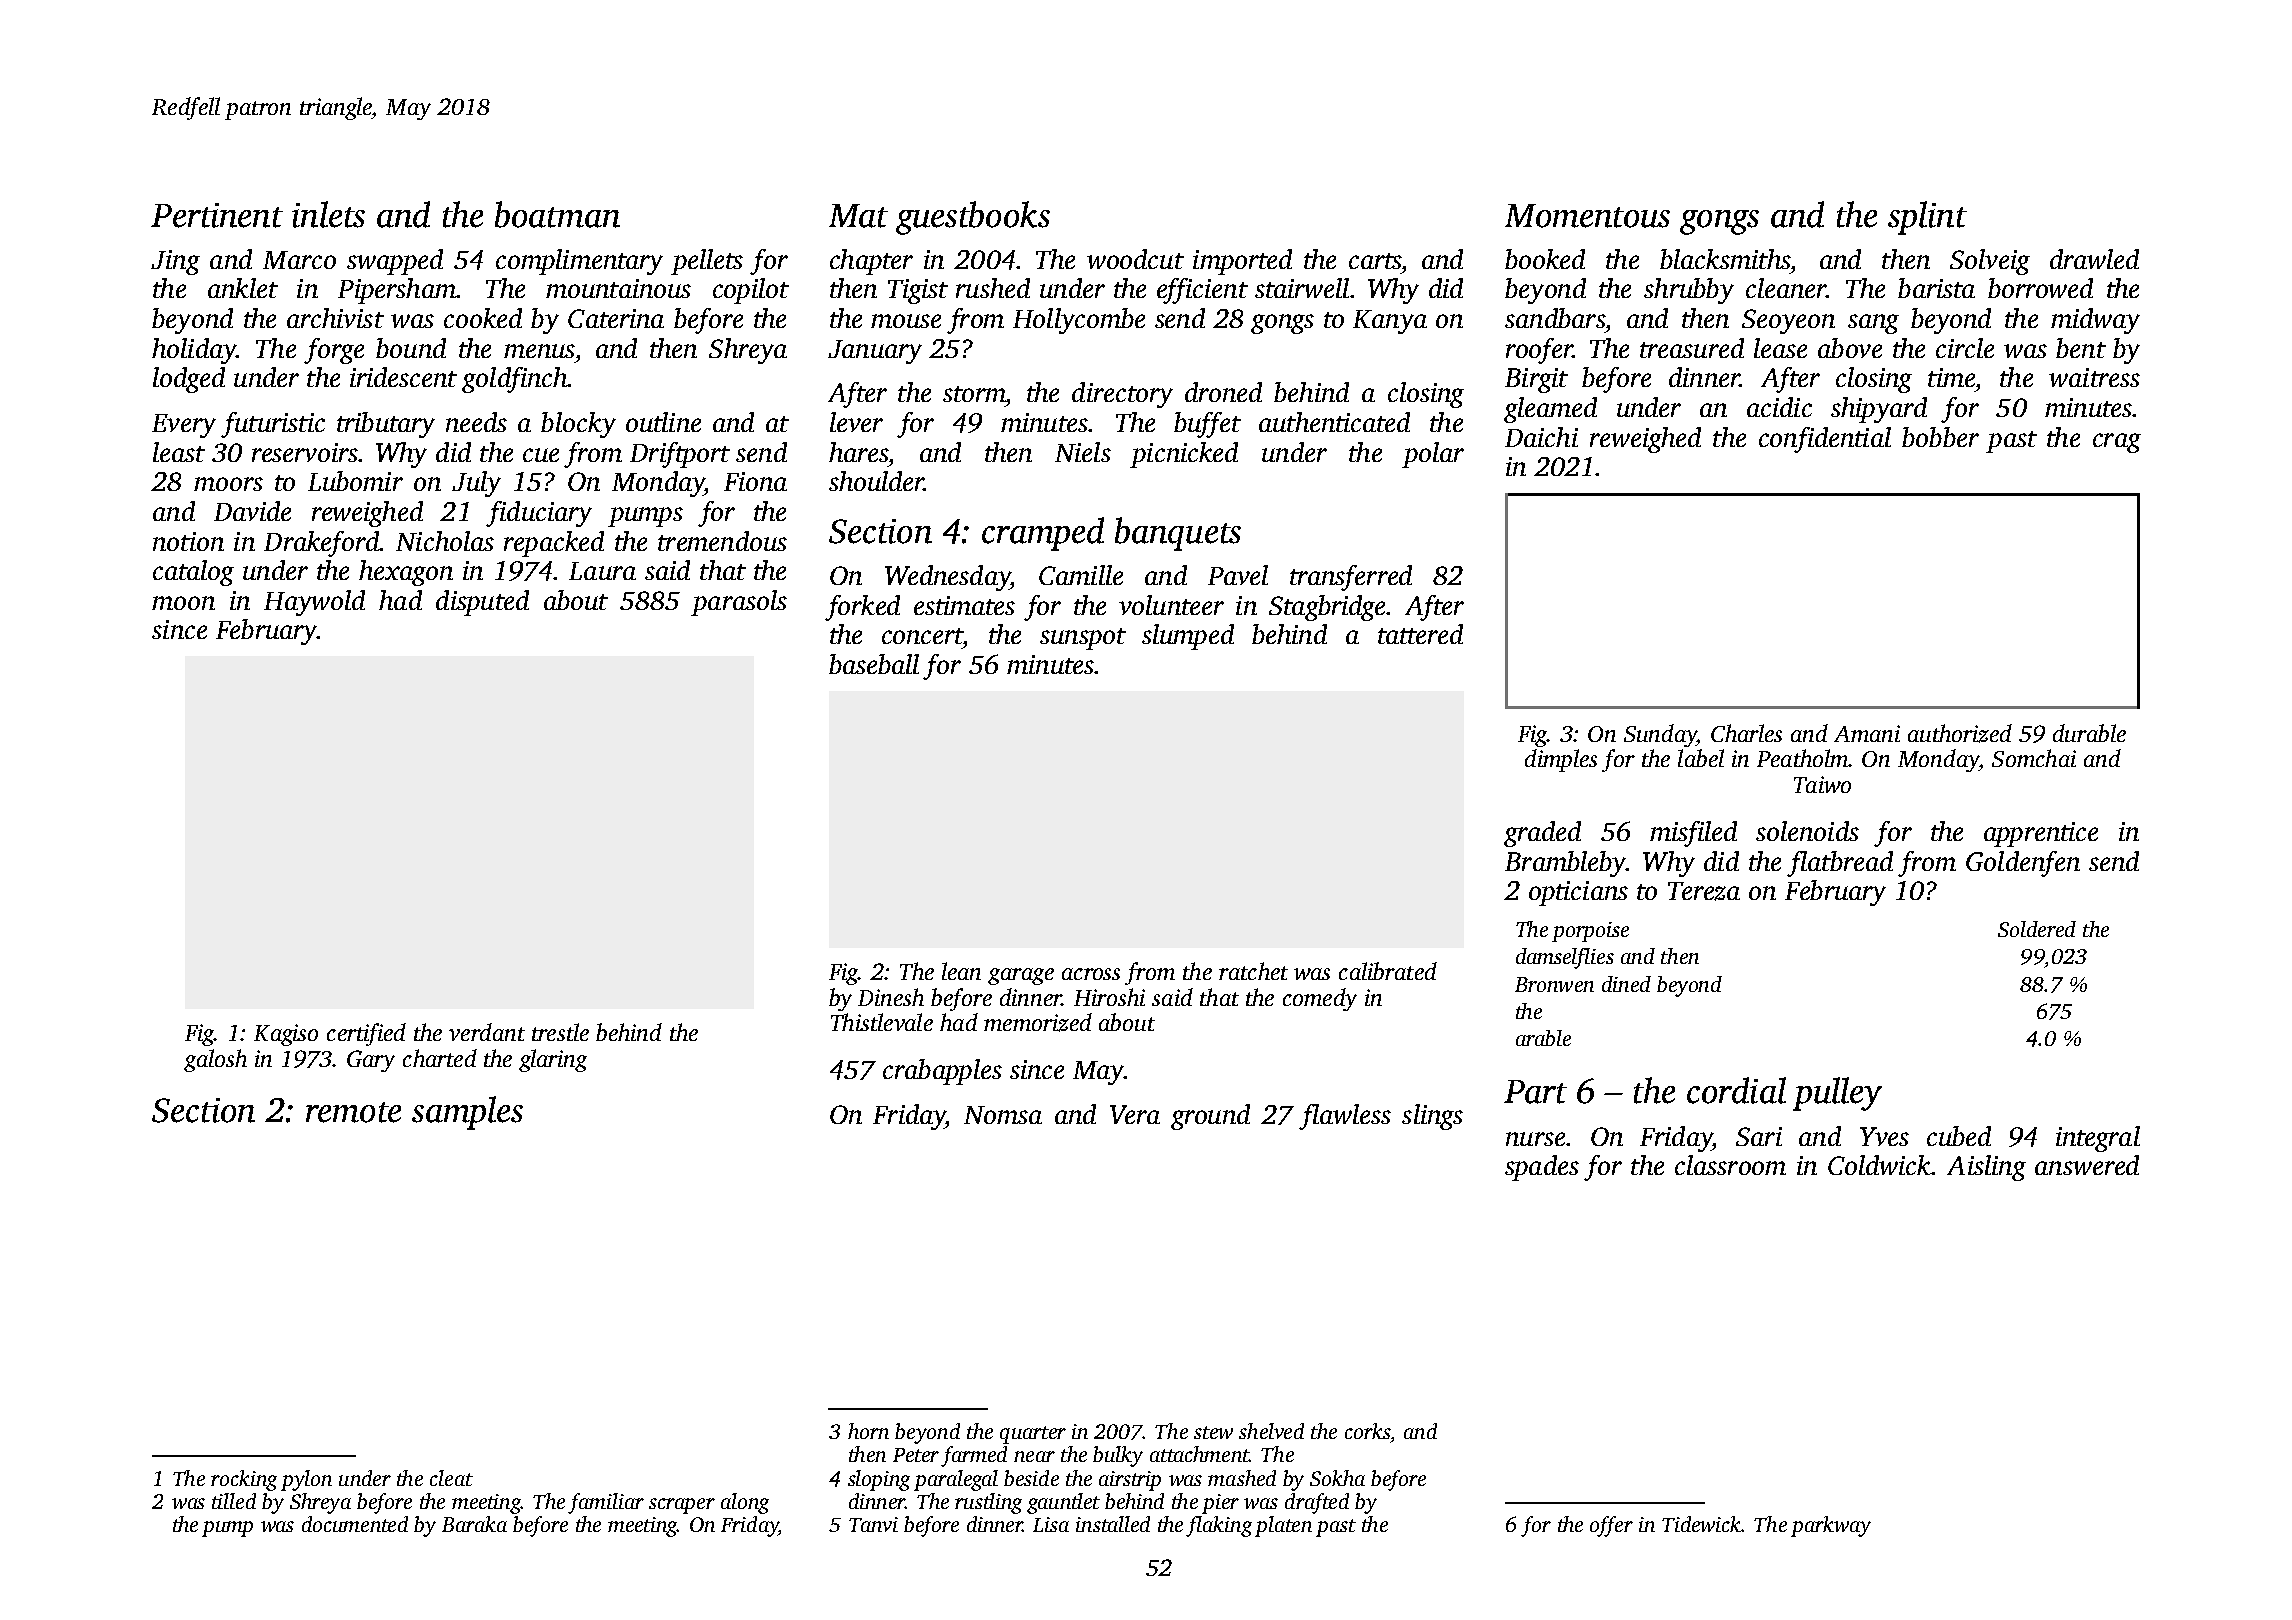  What do you see at coordinates (554, 544) in the screenshot?
I see `repacked` at bounding box center [554, 544].
